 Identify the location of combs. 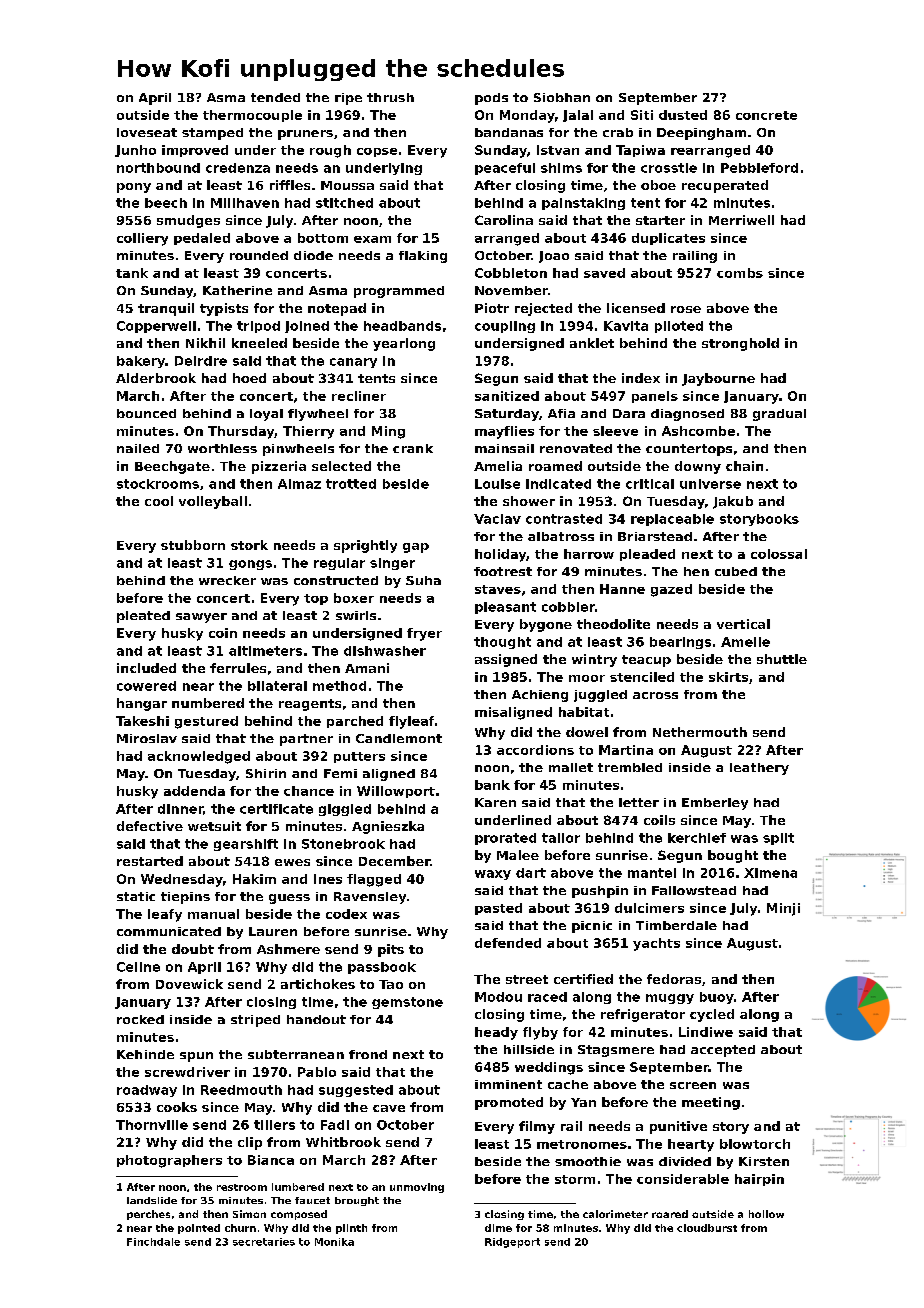
(740, 273).
